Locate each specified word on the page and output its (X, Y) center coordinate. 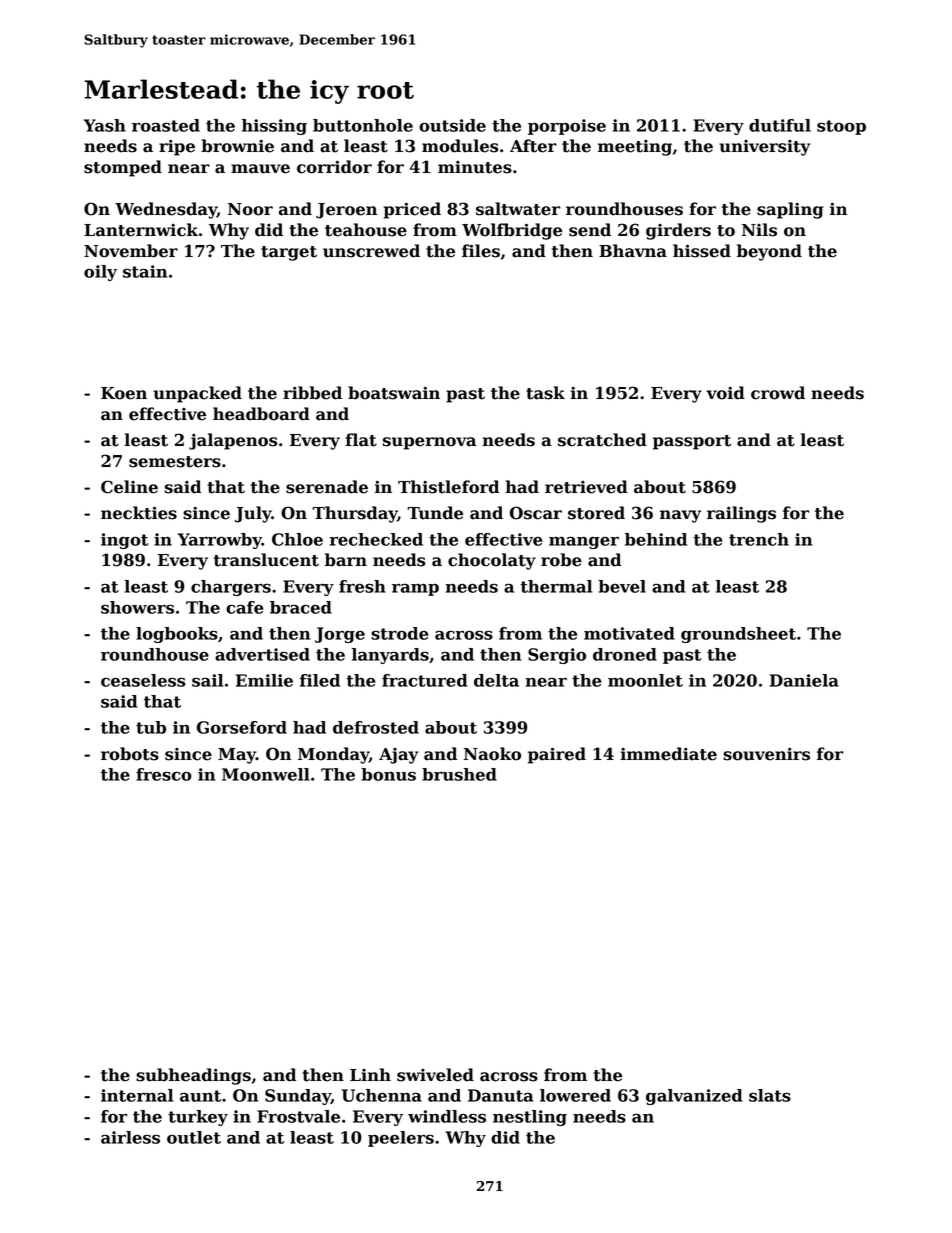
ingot (125, 541)
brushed (459, 774)
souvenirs (766, 754)
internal (137, 1095)
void (725, 393)
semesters (175, 462)
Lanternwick (141, 230)
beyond (769, 252)
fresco (164, 774)
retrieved (586, 487)
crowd (778, 393)
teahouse (366, 230)
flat (361, 440)
